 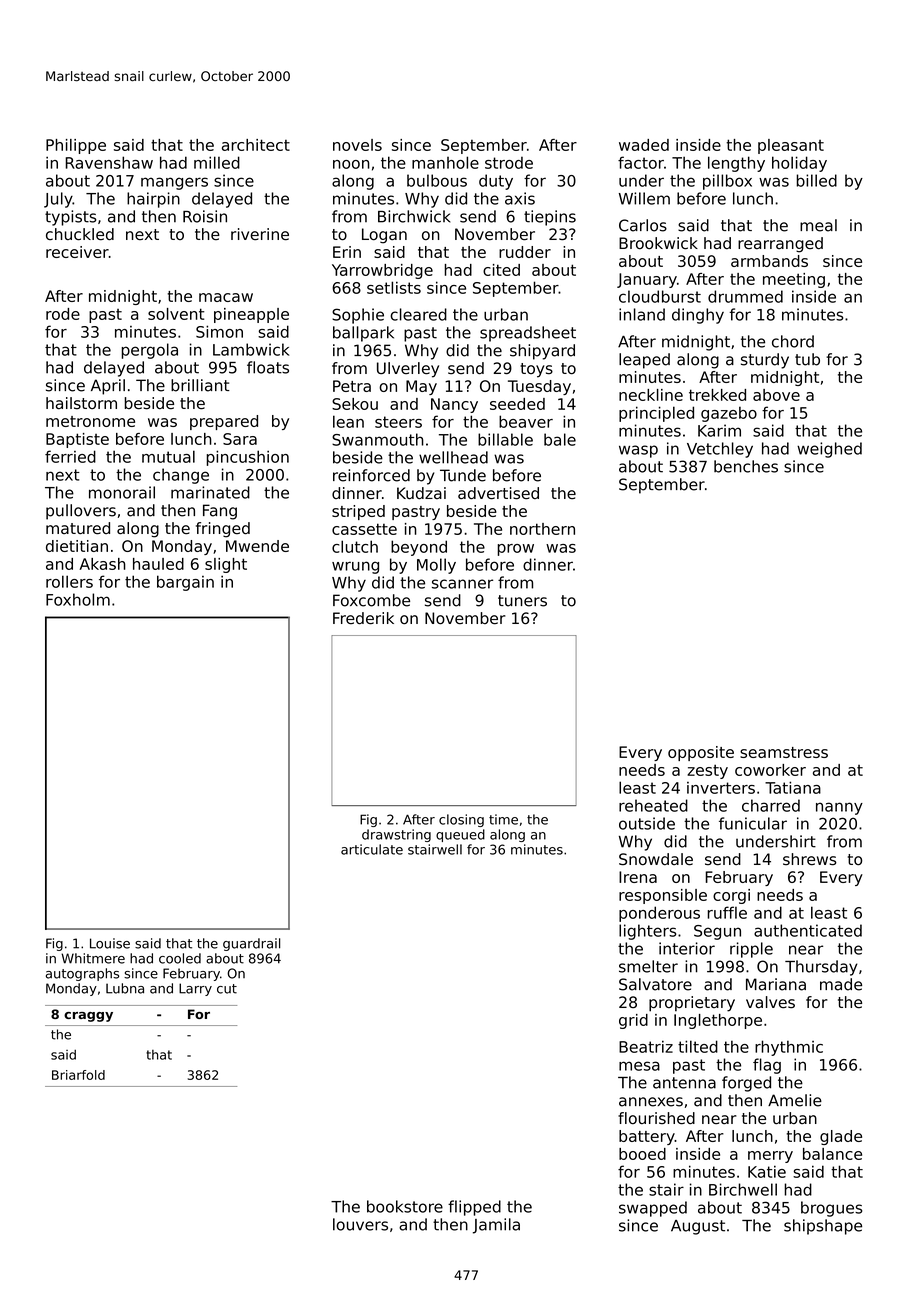 I want to click on bookstore, so click(x=405, y=1206).
